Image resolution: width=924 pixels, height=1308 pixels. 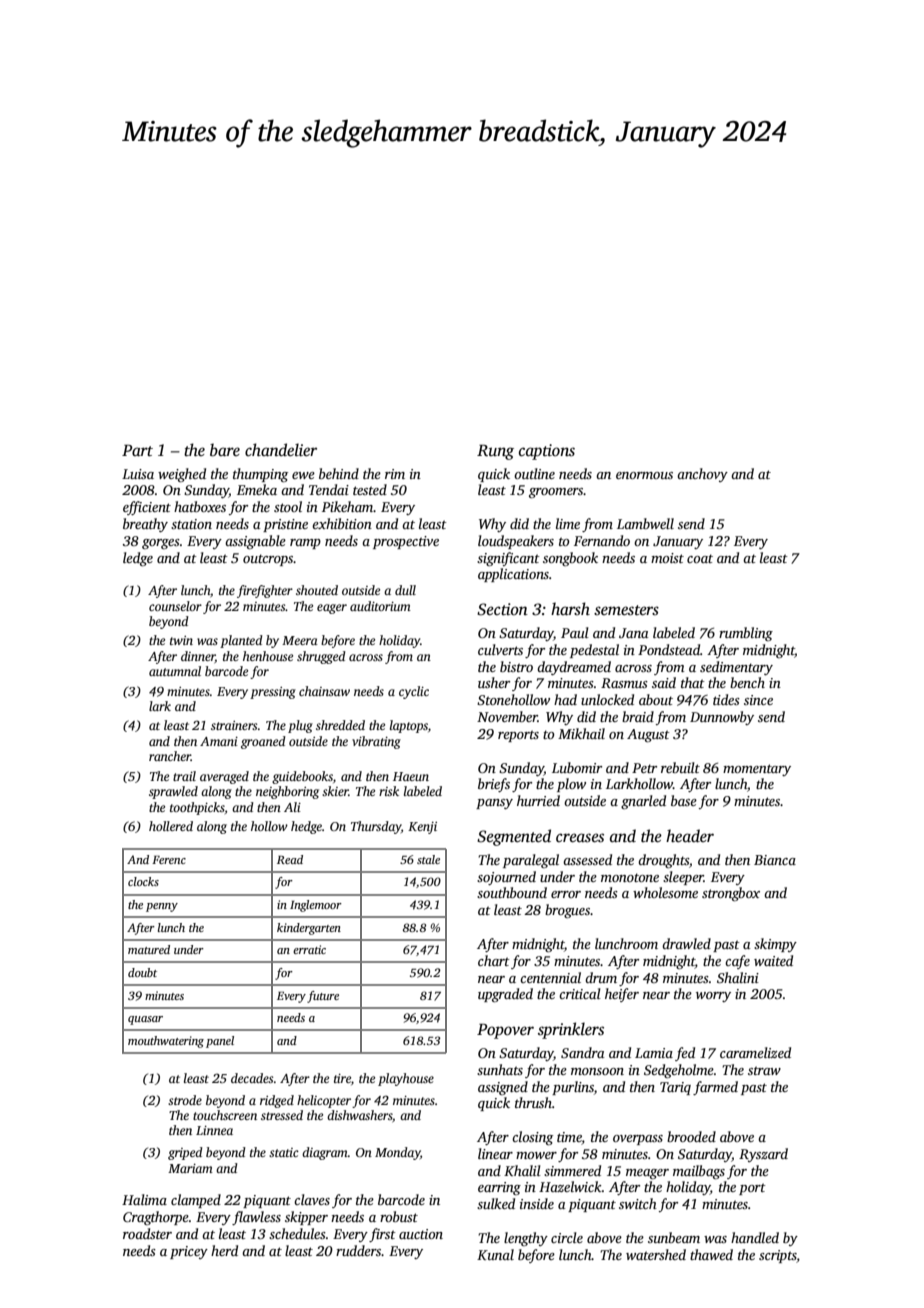 What do you see at coordinates (256, 1218) in the screenshot?
I see `flawless` at bounding box center [256, 1218].
